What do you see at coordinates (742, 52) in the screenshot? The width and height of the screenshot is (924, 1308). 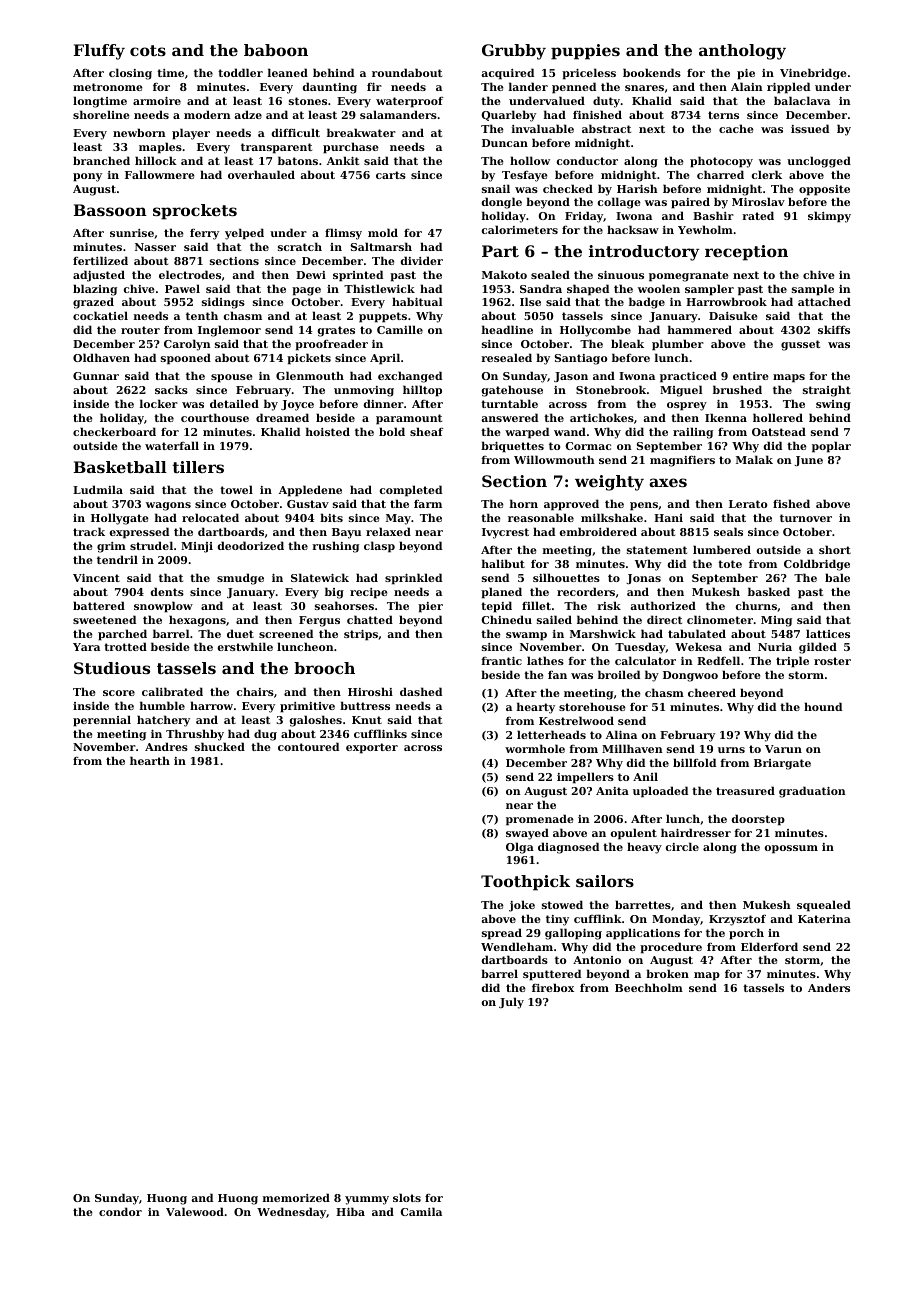 I see `anthology` at bounding box center [742, 52].
